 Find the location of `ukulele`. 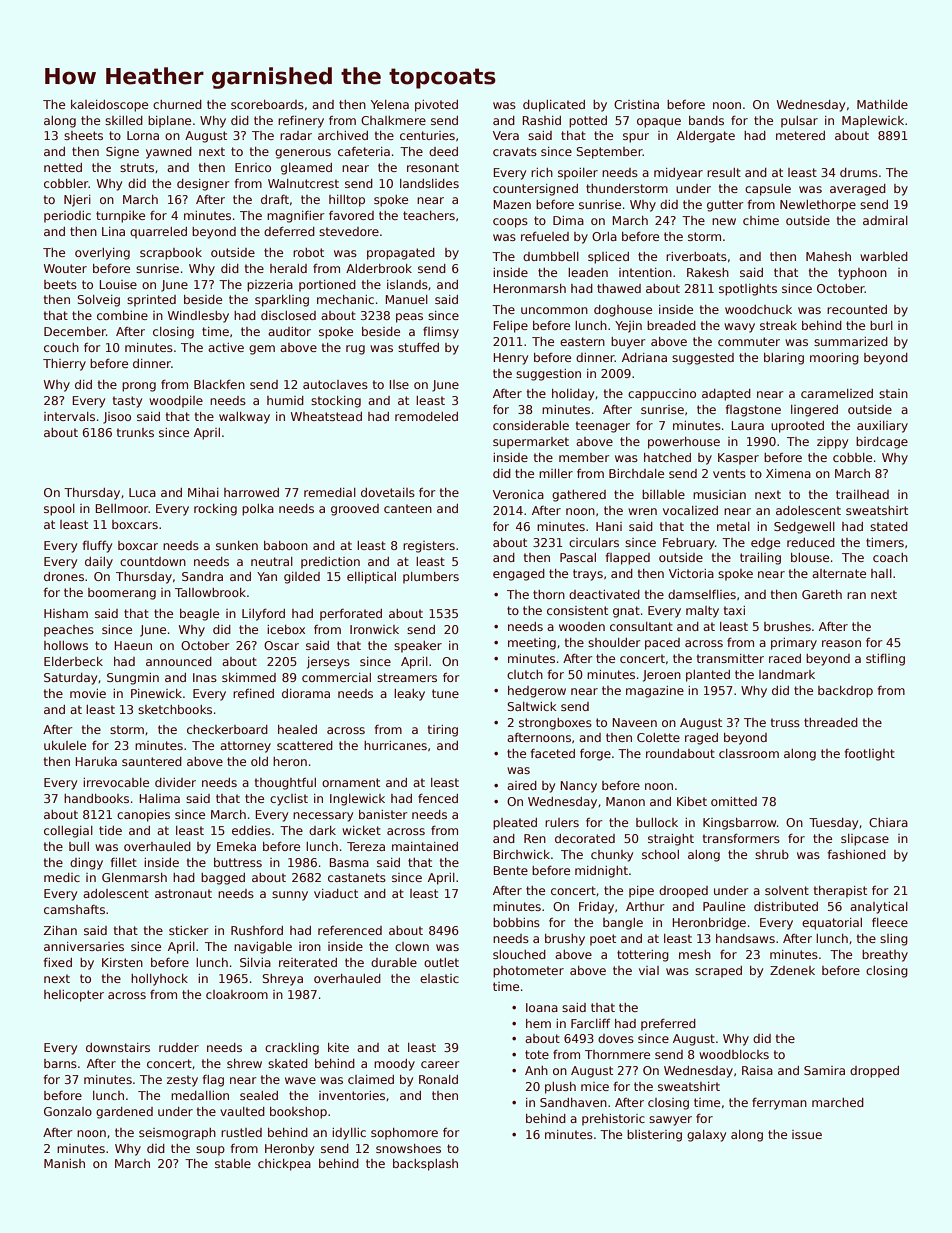

ukulele is located at coordinates (65, 745).
